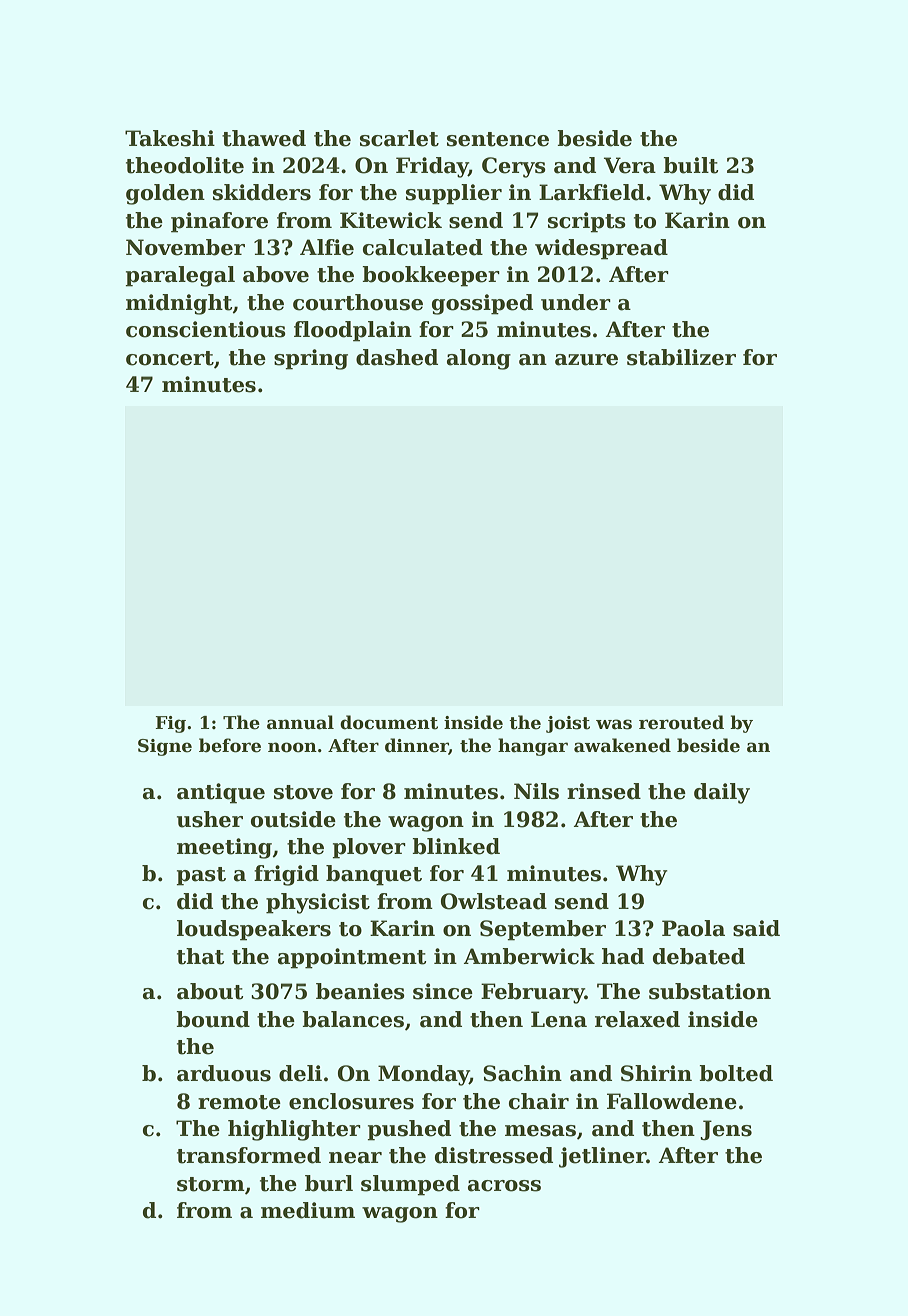 The height and width of the image is (1316, 908). Describe the element at coordinates (479, 359) in the image. I see `along` at that location.
